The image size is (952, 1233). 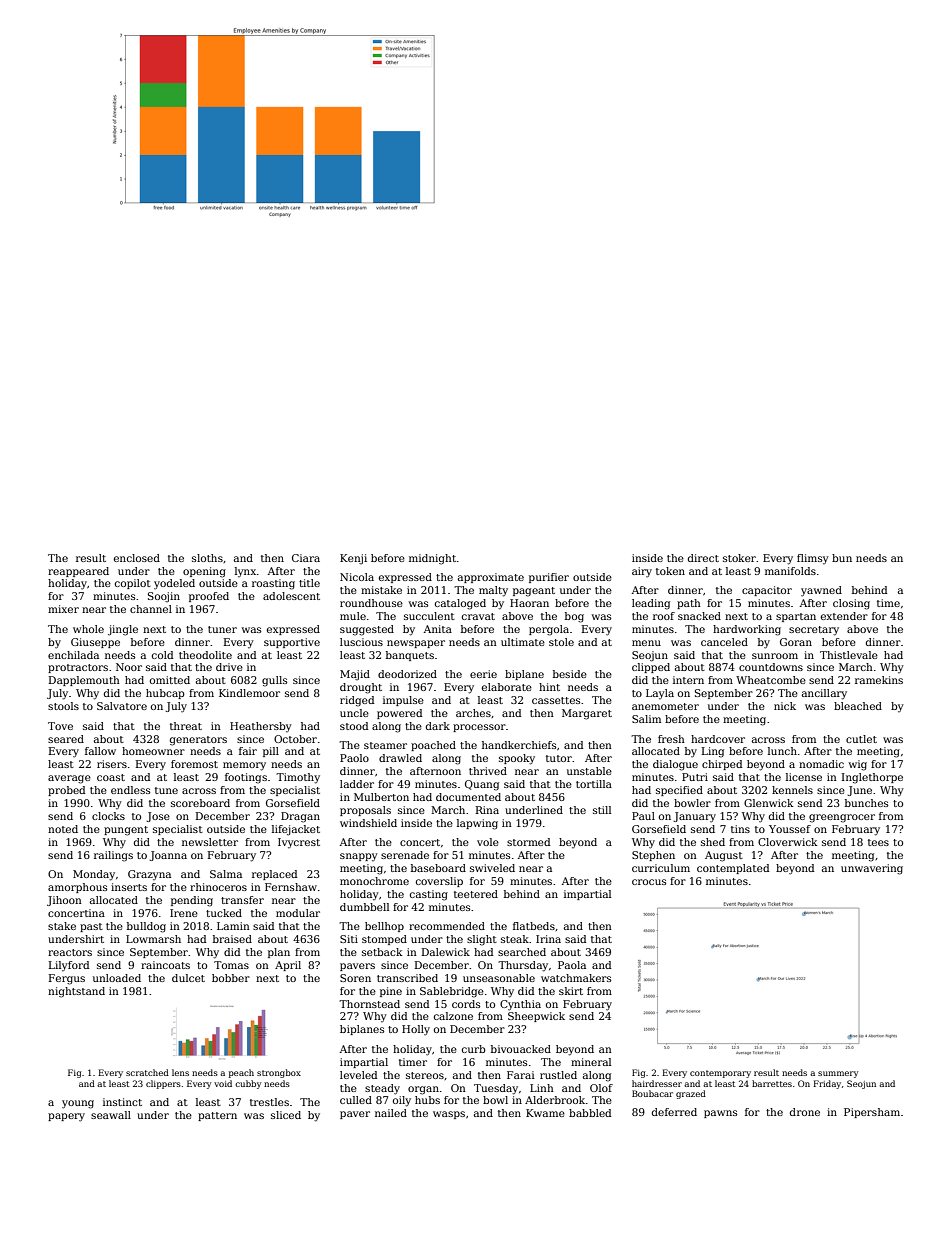 I want to click on Siti, so click(x=349, y=939).
